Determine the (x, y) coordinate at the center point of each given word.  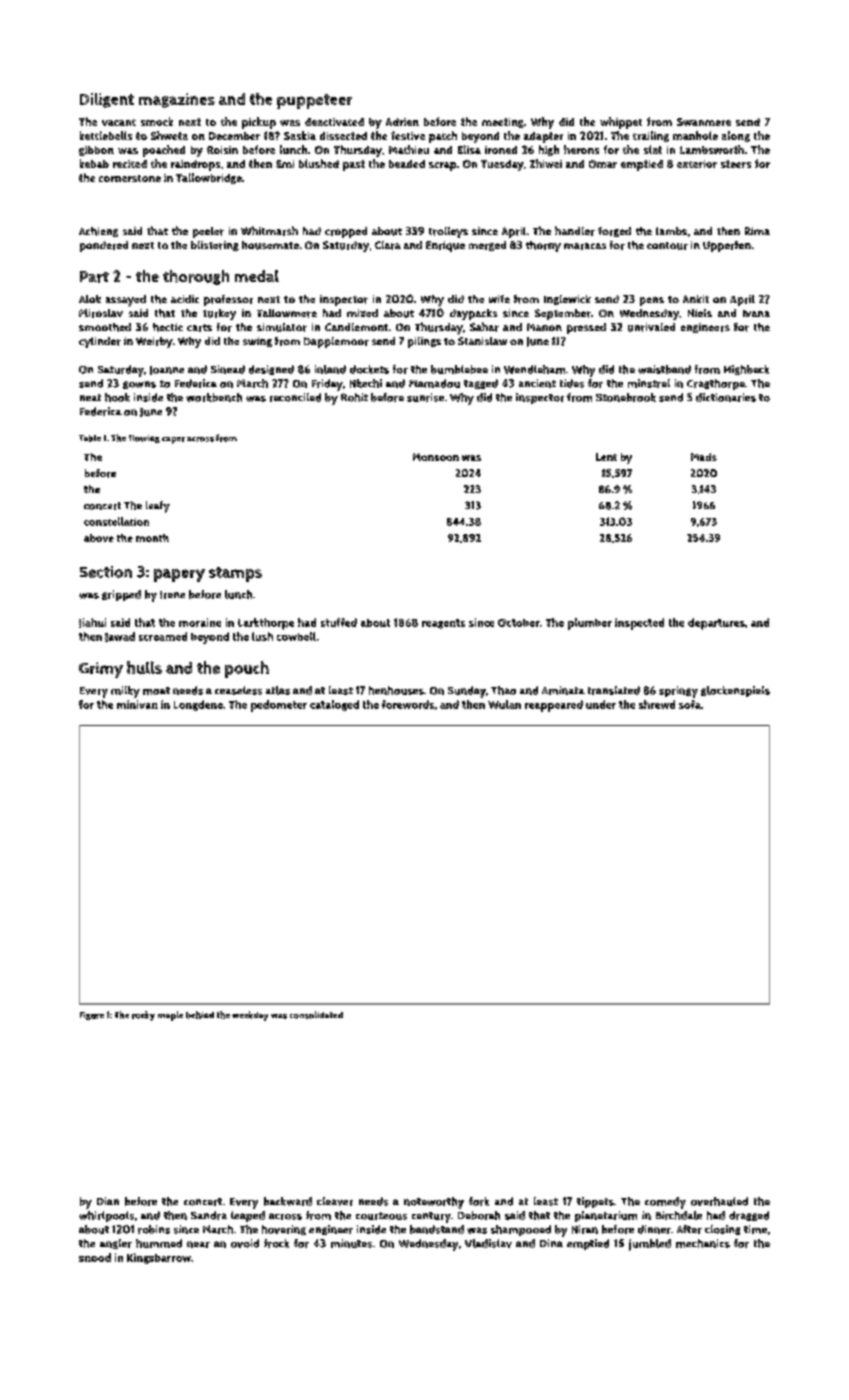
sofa (690, 704)
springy (678, 692)
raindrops (195, 165)
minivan (137, 704)
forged (614, 232)
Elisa (469, 149)
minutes (351, 1243)
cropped (346, 232)
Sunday (467, 692)
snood (95, 1257)
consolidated (316, 1015)
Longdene (198, 705)
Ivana (756, 313)
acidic (185, 299)
